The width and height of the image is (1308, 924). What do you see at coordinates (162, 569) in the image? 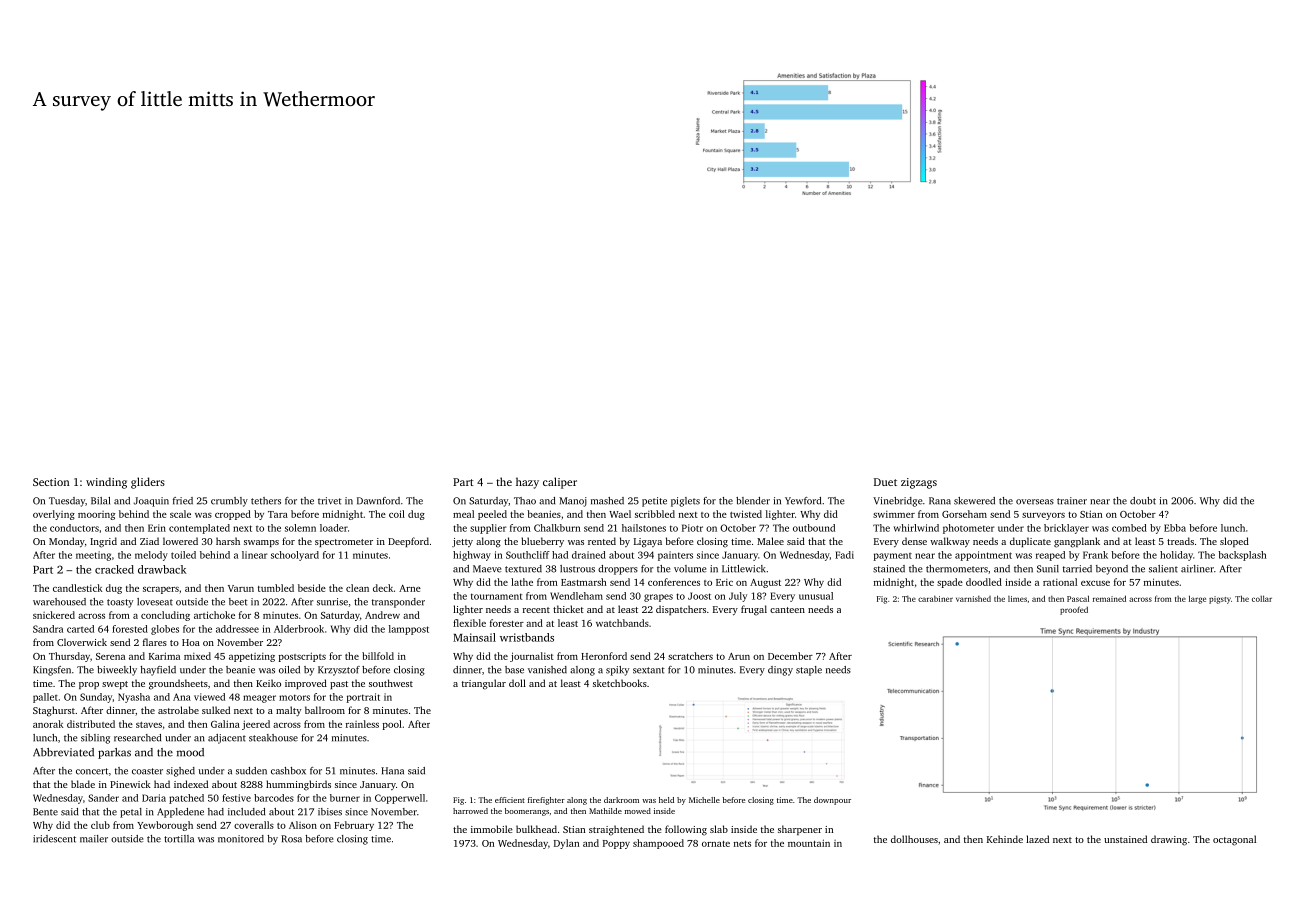
I see `drawback` at bounding box center [162, 569].
